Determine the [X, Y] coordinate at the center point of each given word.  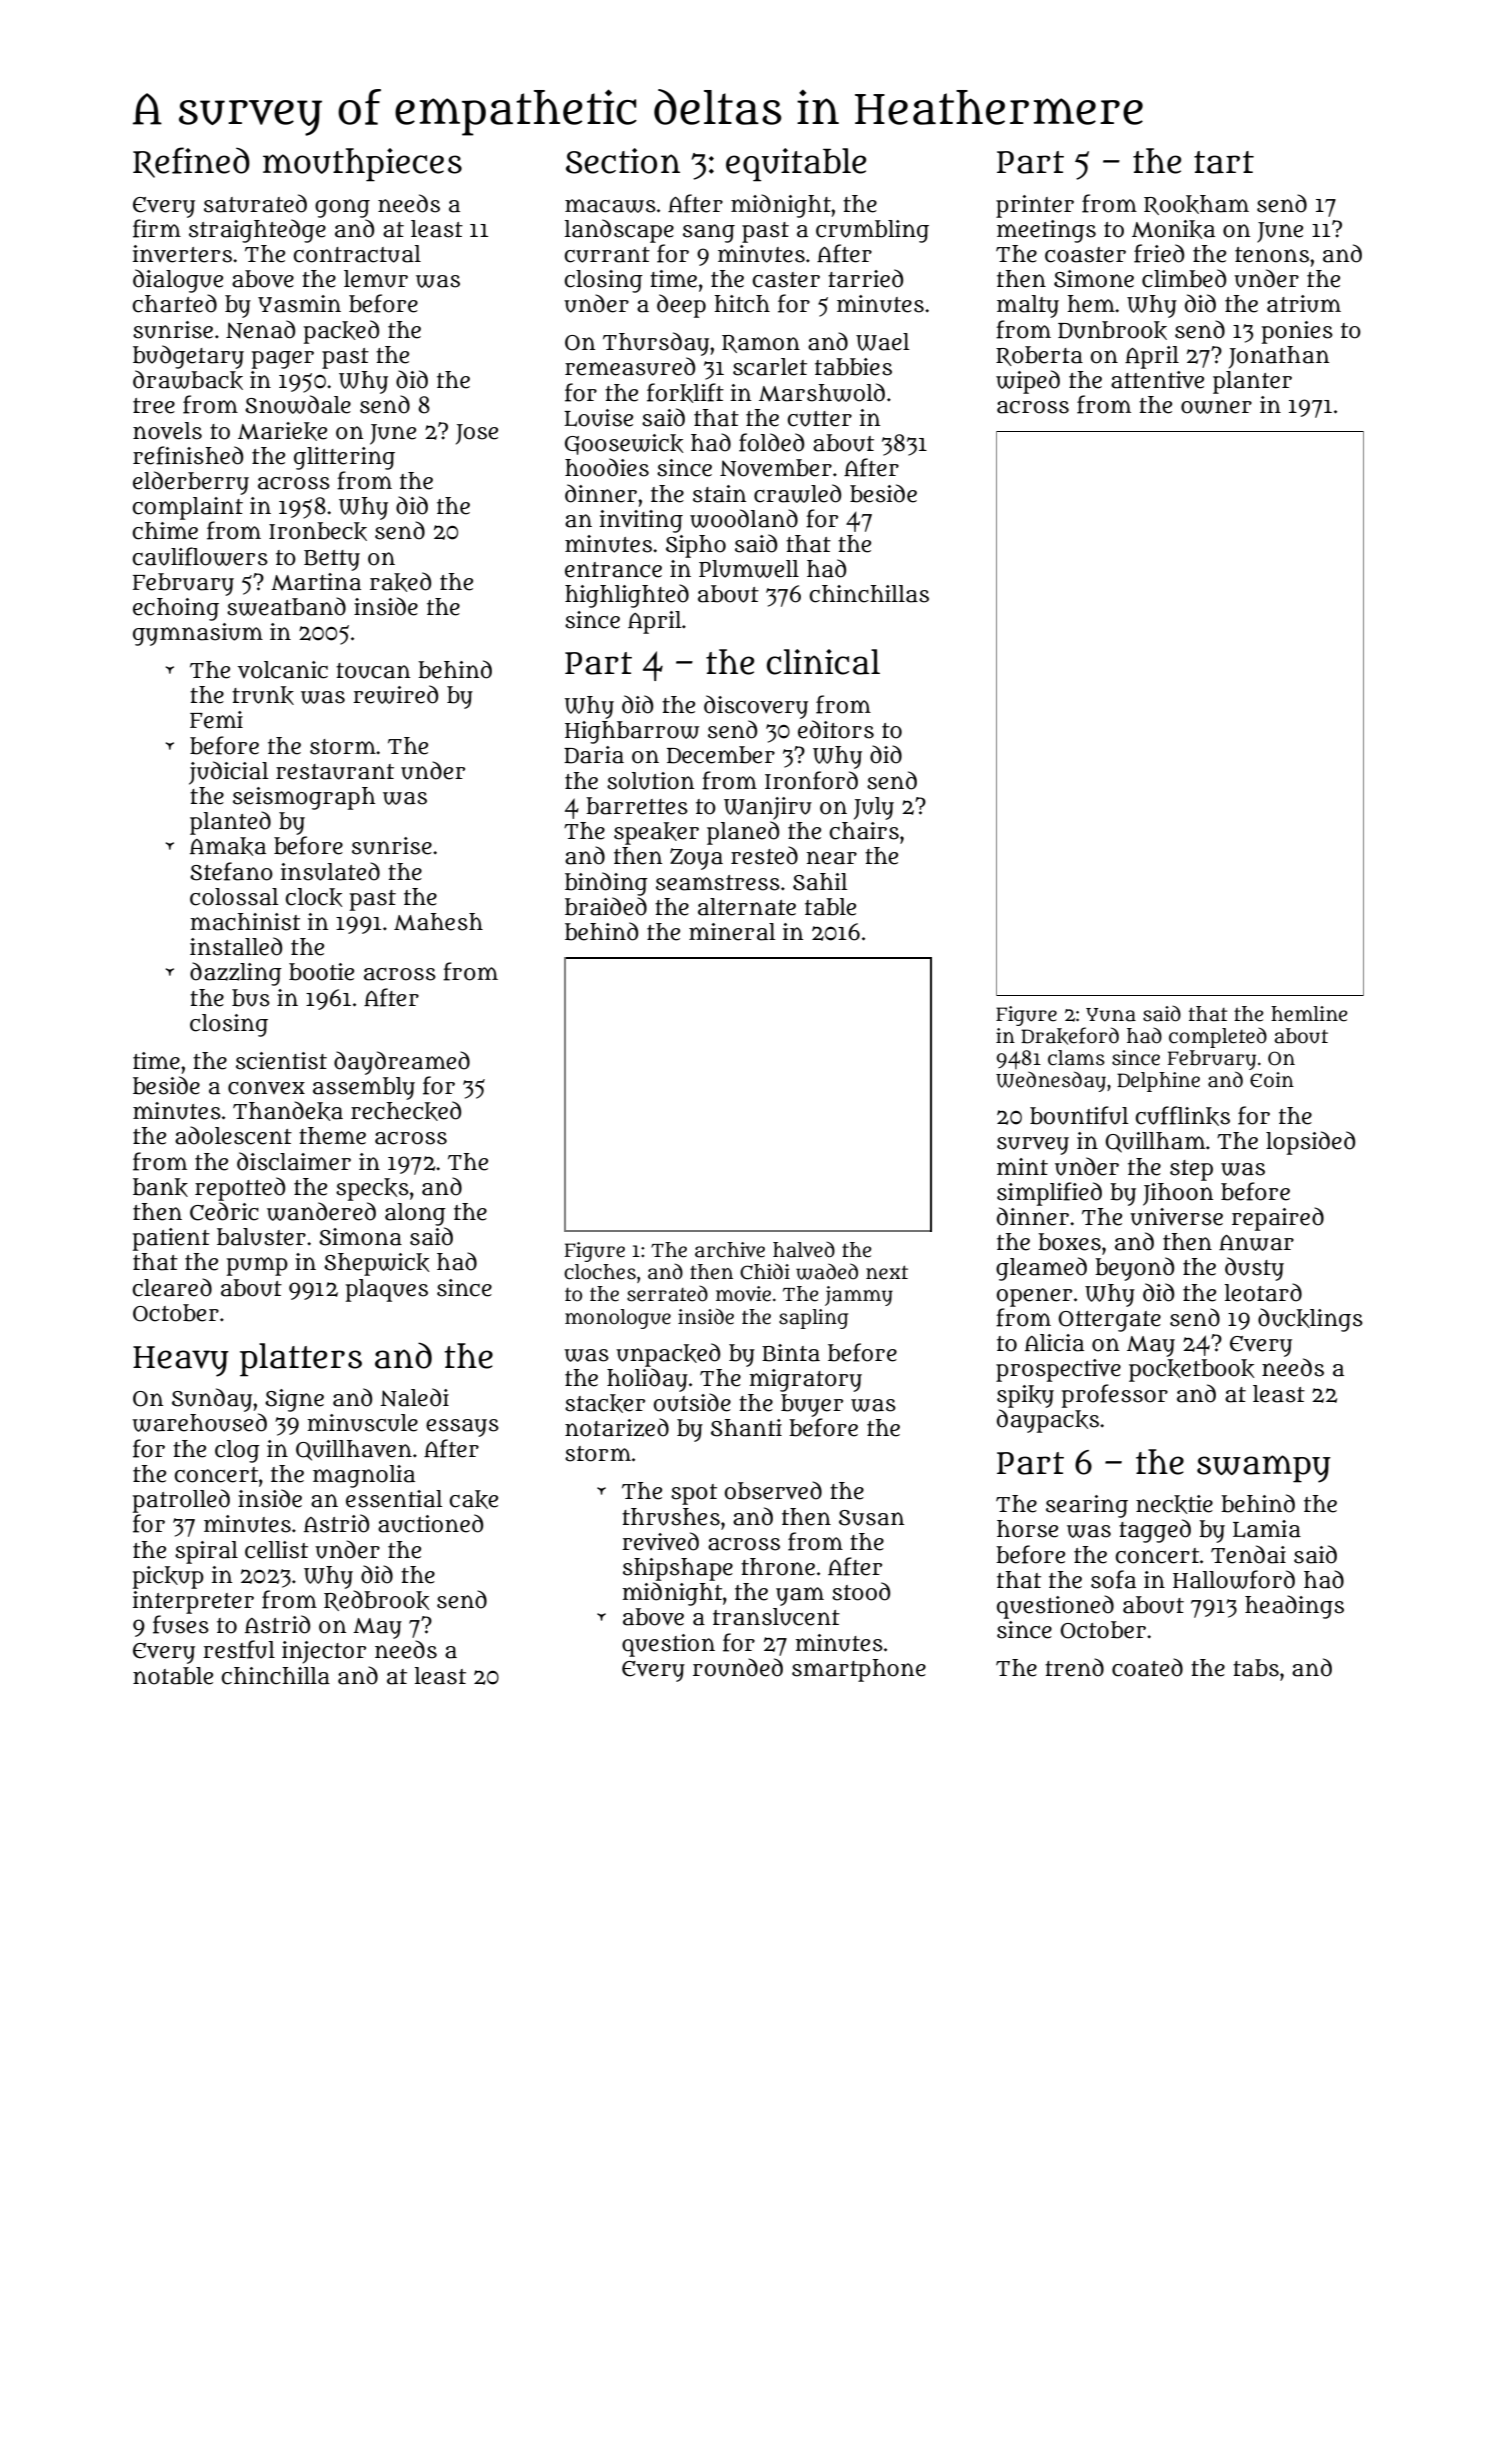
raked [400, 582]
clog [237, 1451]
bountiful [1079, 1115]
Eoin [1272, 1080]
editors [836, 729]
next [887, 1272]
